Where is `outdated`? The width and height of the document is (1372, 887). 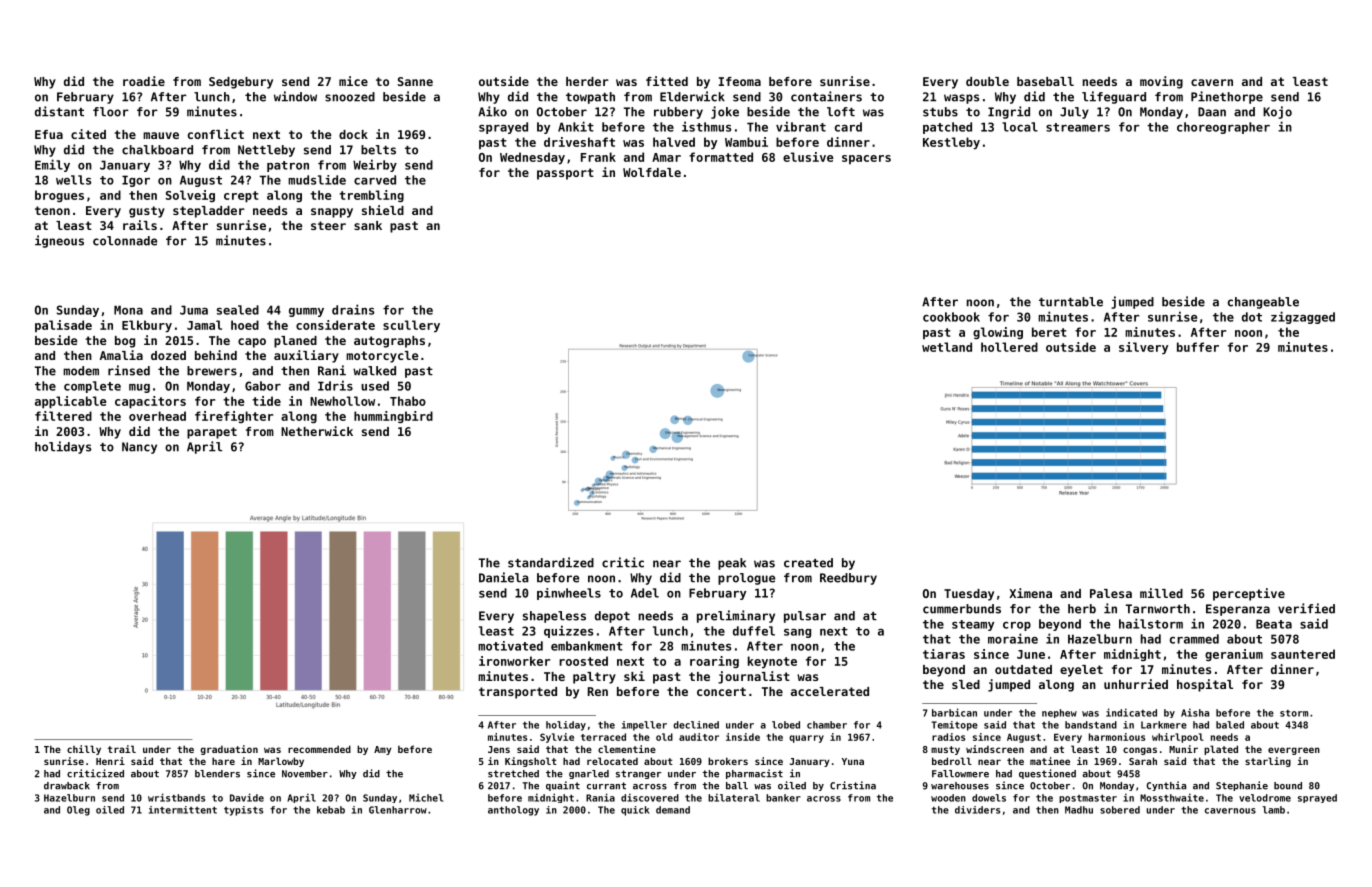 outdated is located at coordinates (1023, 669).
